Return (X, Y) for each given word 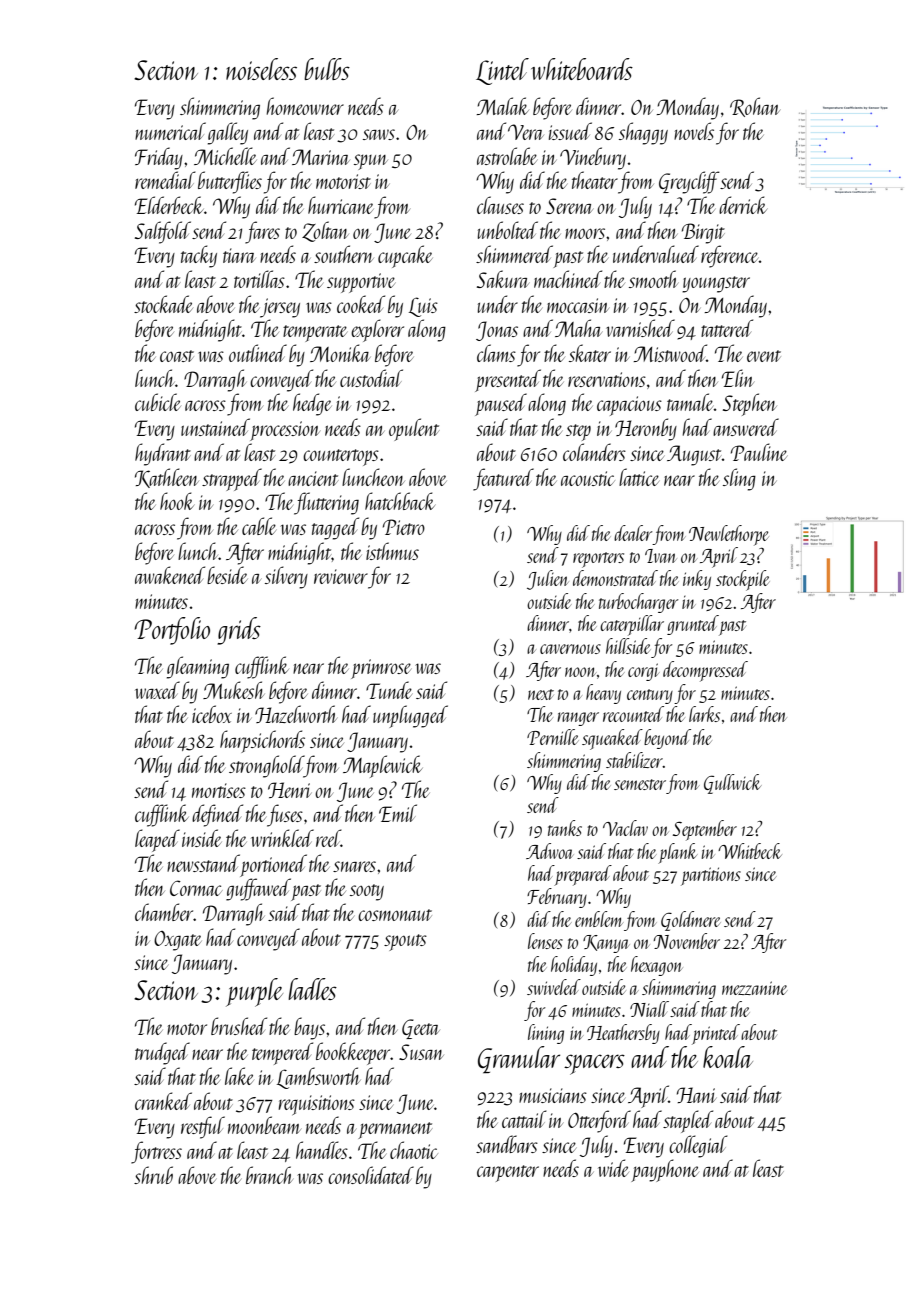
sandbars (507, 1144)
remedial (165, 180)
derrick (743, 205)
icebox (212, 714)
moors (585, 233)
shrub (153, 1175)
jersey (280, 308)
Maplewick (383, 766)
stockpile (743, 580)
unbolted (508, 230)
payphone (665, 1170)
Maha (578, 328)
